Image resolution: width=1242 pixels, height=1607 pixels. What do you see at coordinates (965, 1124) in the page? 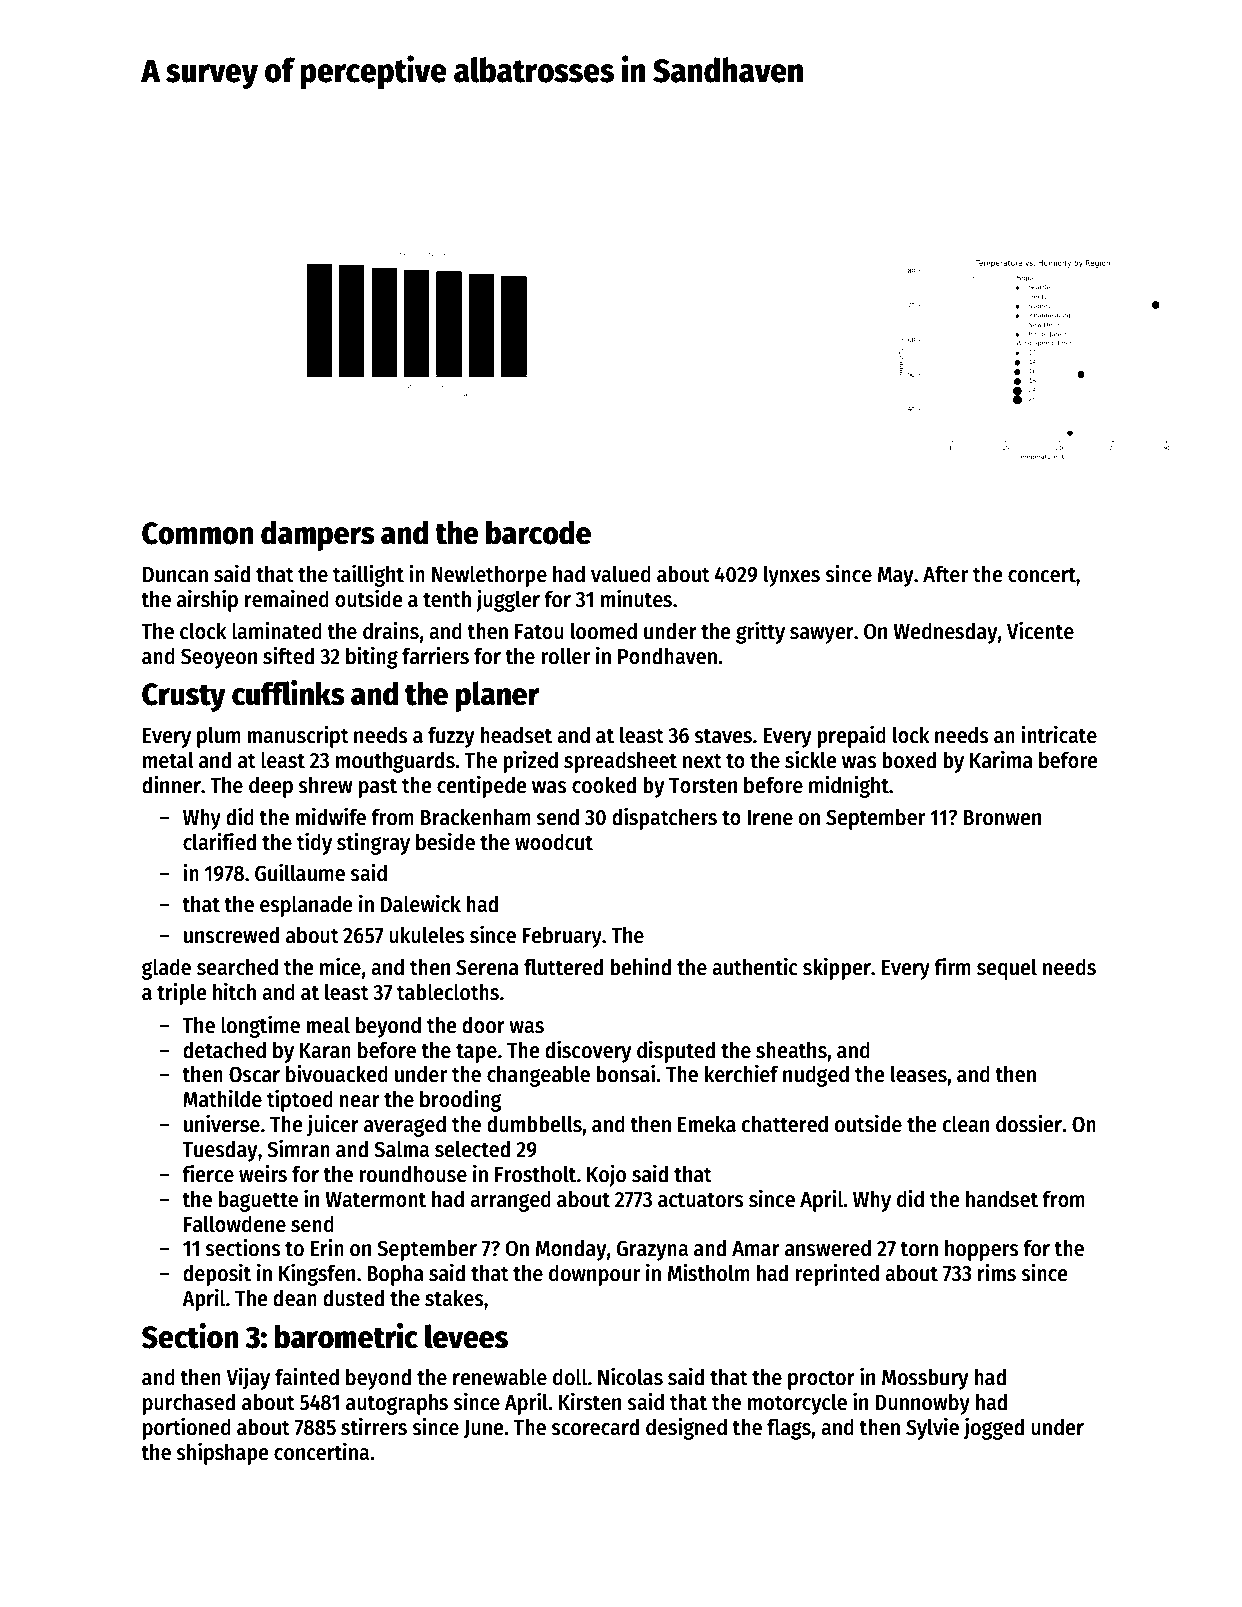
I see `clean` at bounding box center [965, 1124].
